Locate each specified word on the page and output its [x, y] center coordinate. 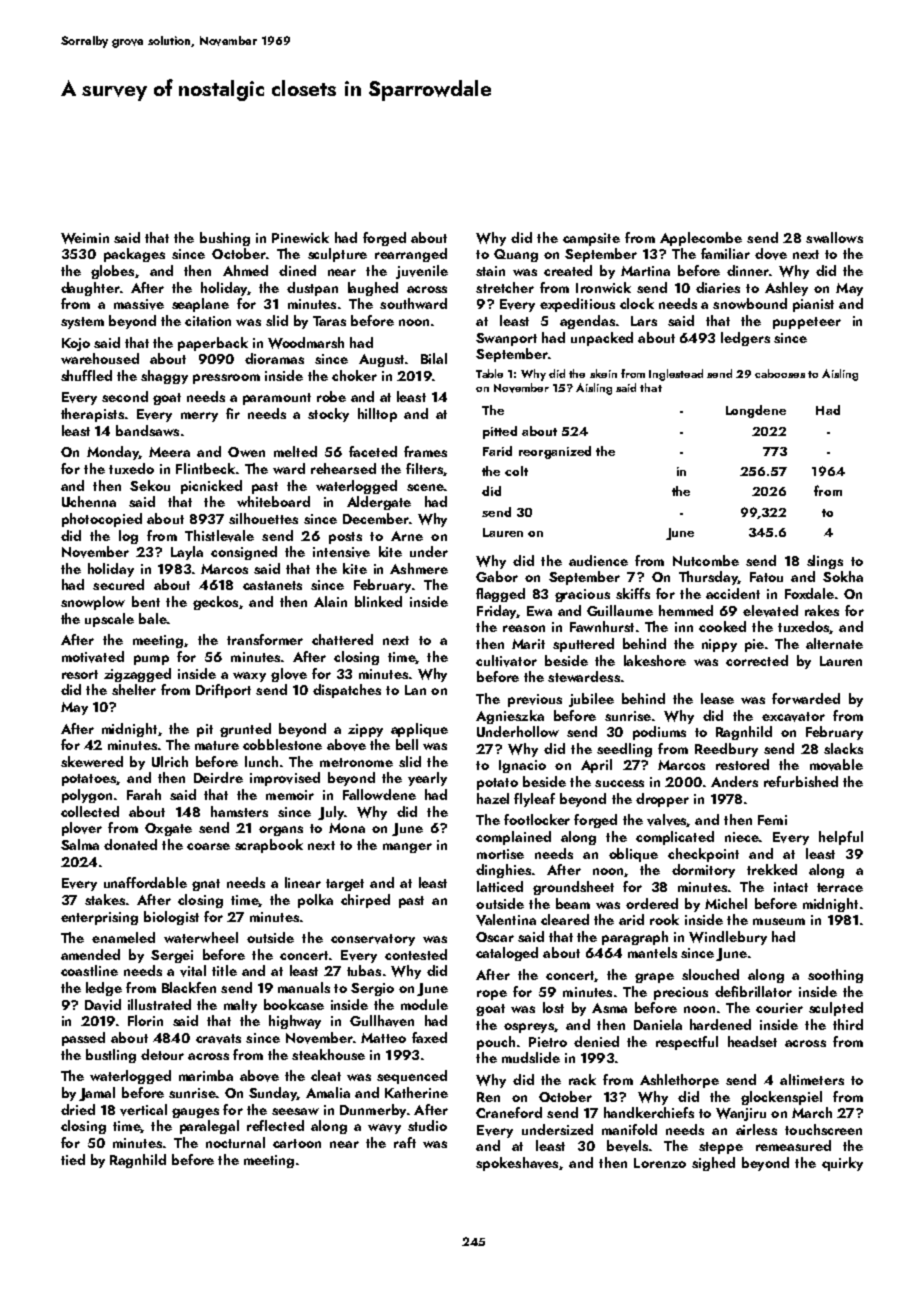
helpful [841, 838]
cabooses [780, 373]
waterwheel [201, 937]
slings [825, 562]
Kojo [76, 344]
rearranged [411, 255]
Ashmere [419, 568]
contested [416, 954]
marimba [206, 1075]
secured [118, 584]
